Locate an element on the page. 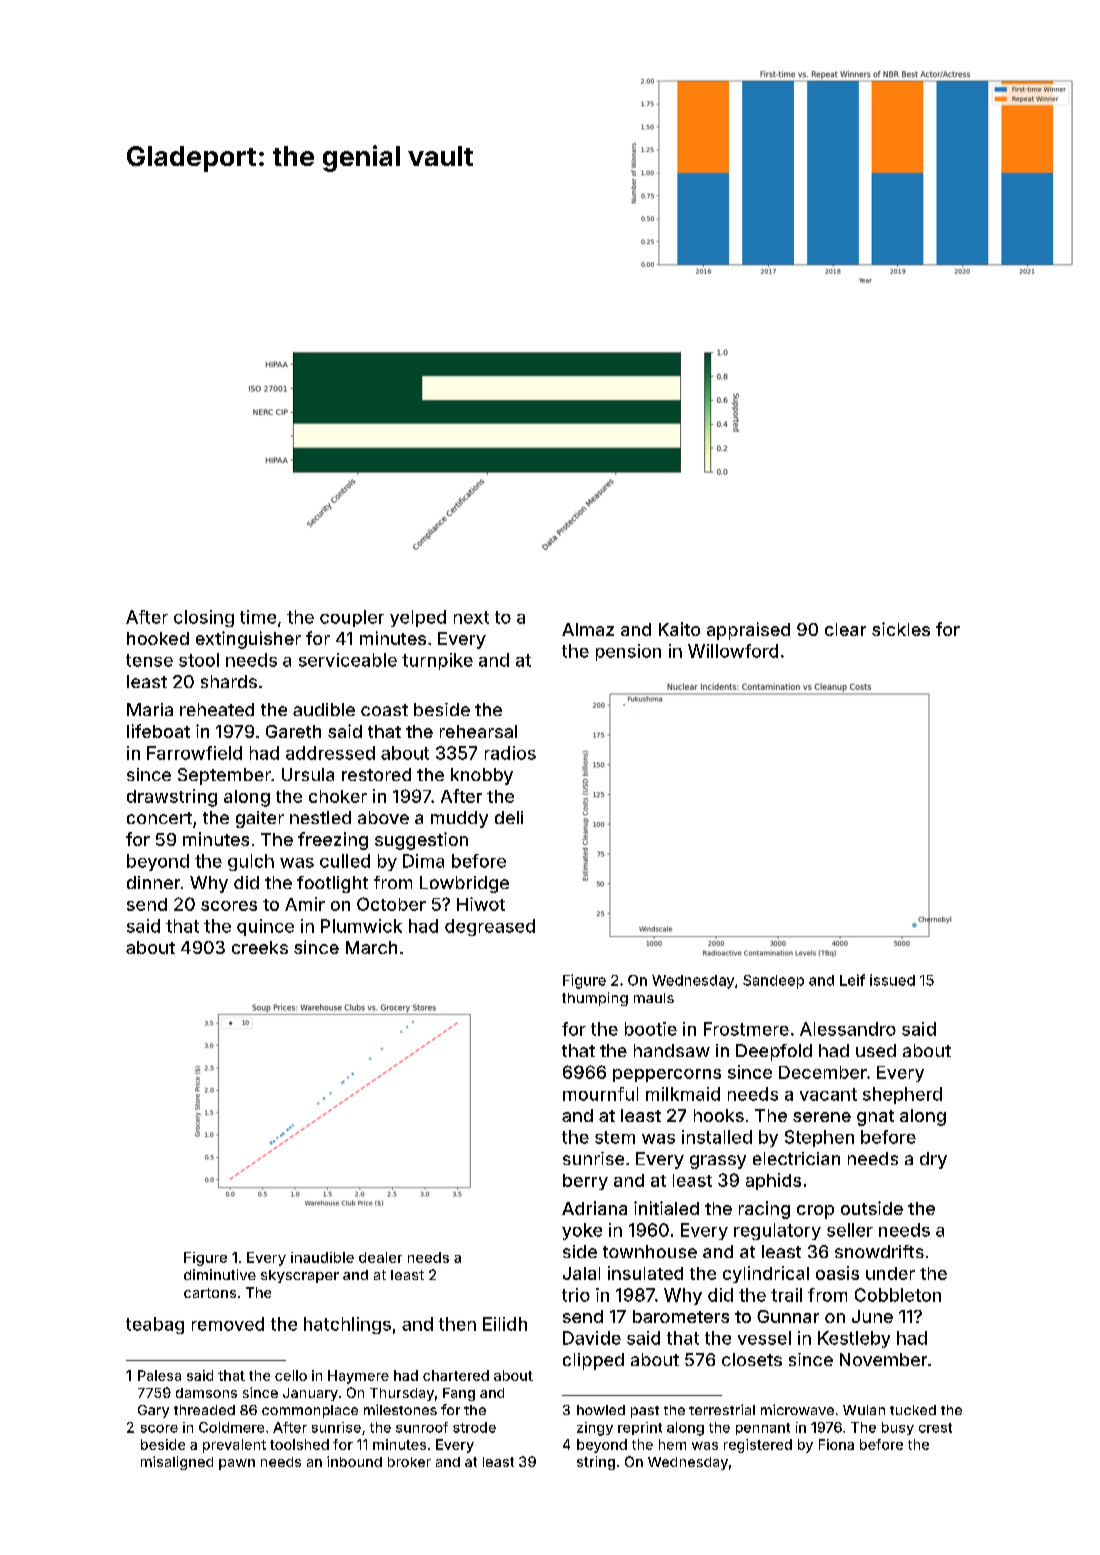 Image resolution: width=1100 pixels, height=1555 pixels. registered is located at coordinates (758, 1446).
